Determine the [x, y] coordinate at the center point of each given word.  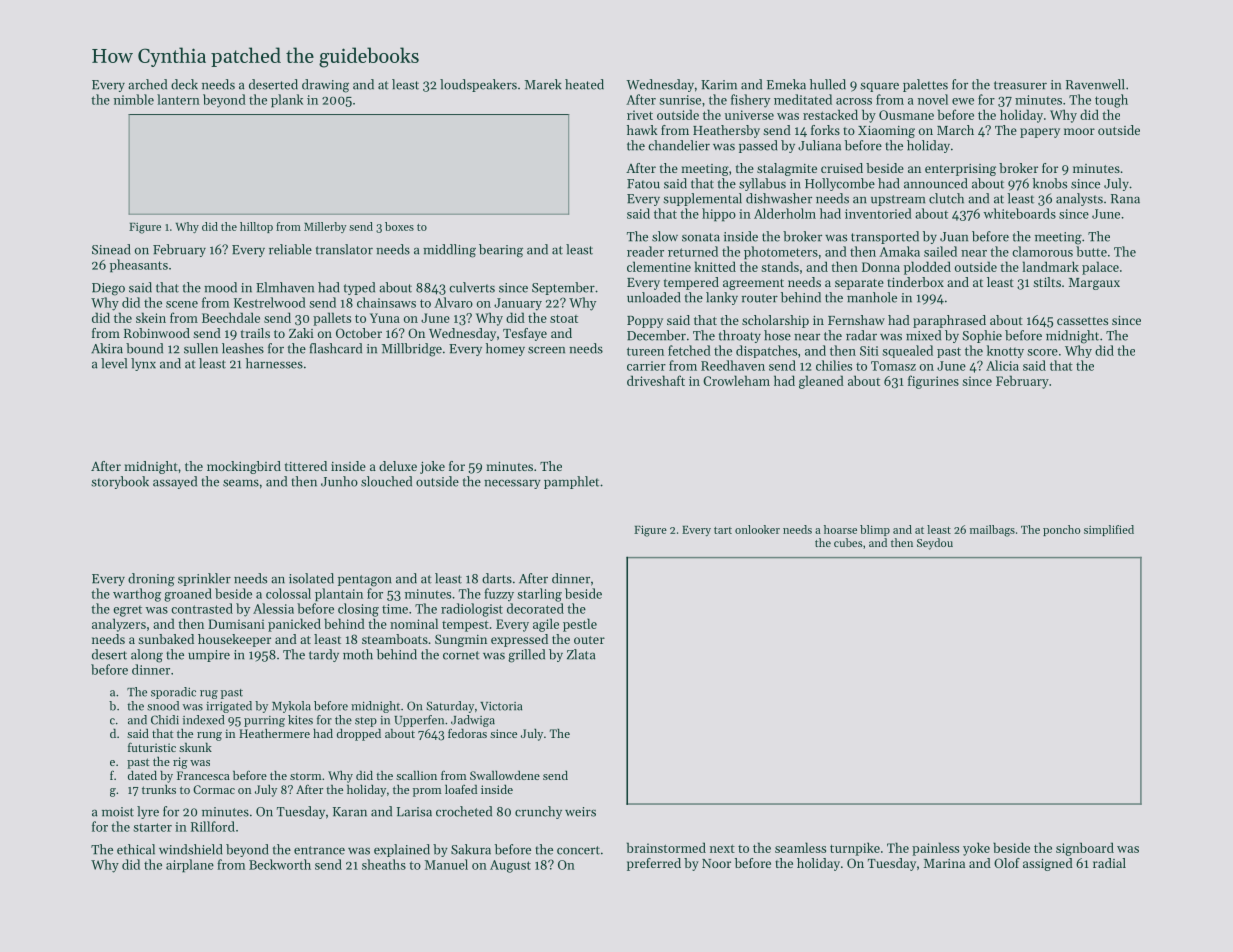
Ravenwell [1095, 84]
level [114, 363]
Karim [719, 85]
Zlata [581, 654]
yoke [976, 849]
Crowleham [736, 380]
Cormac [214, 789]
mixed [923, 335]
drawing [325, 86]
